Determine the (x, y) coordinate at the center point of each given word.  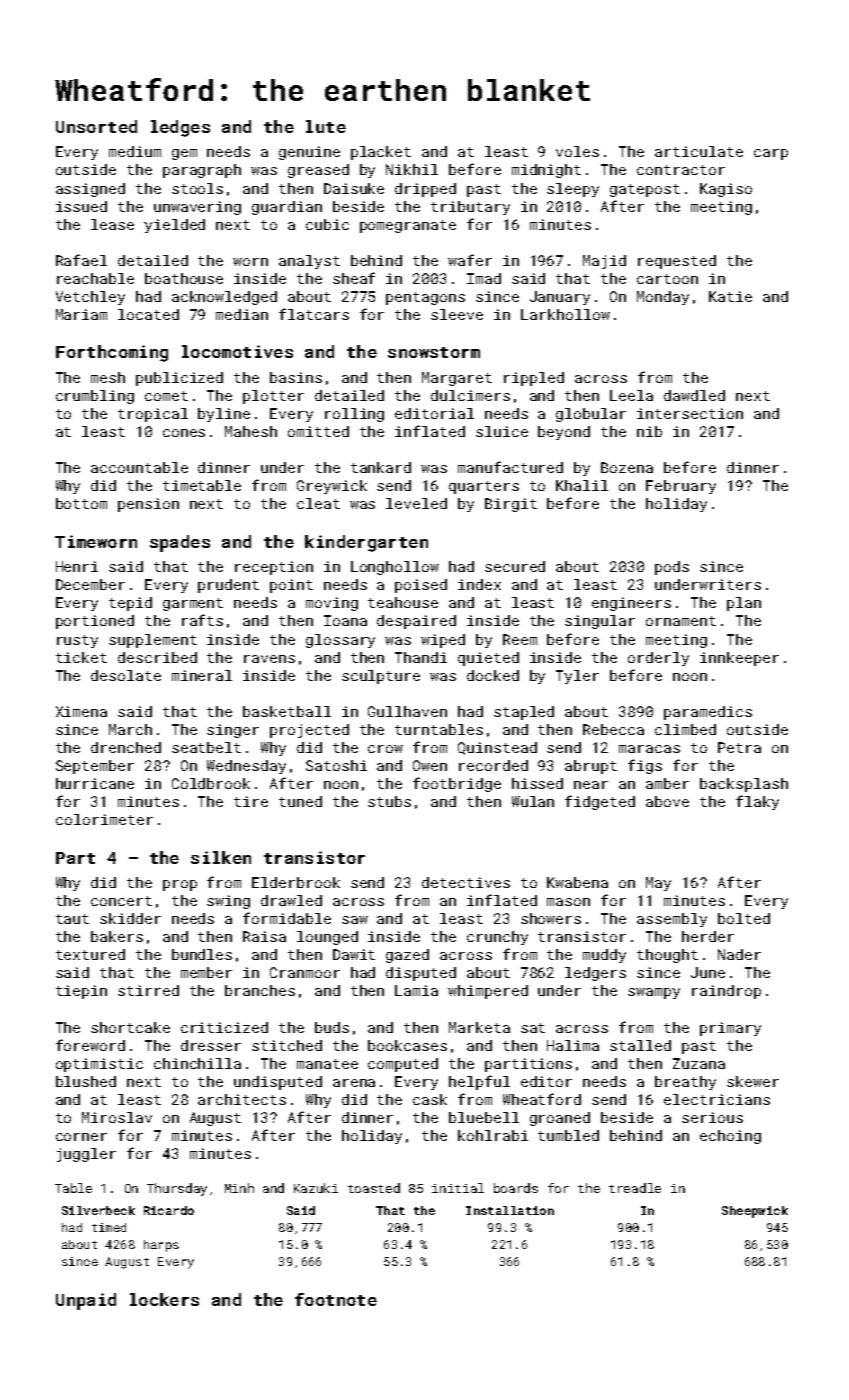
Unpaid (86, 1301)
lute (326, 126)
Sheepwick (755, 1212)
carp (771, 154)
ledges (180, 128)
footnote (336, 1299)
